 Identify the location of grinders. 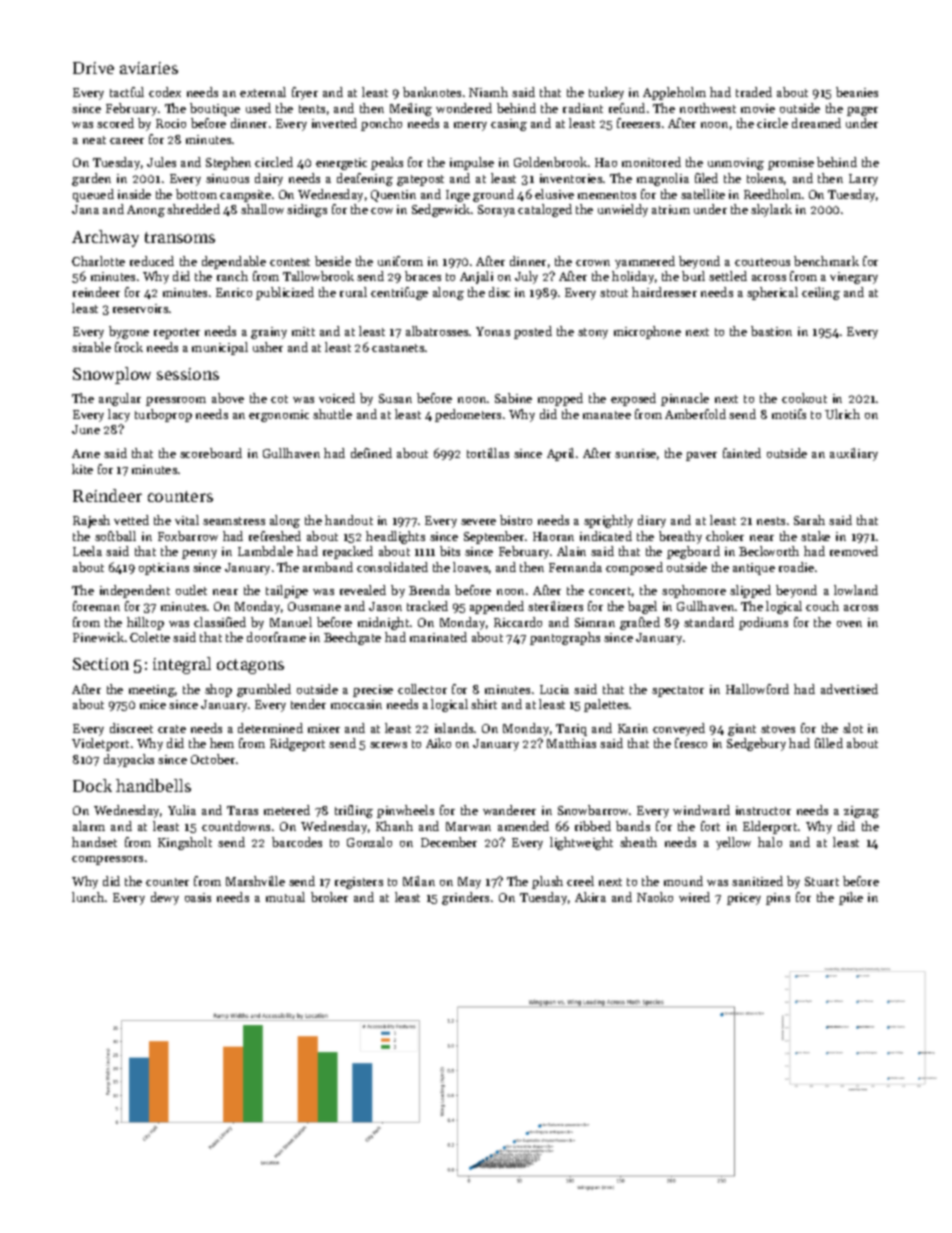
(465, 898).
